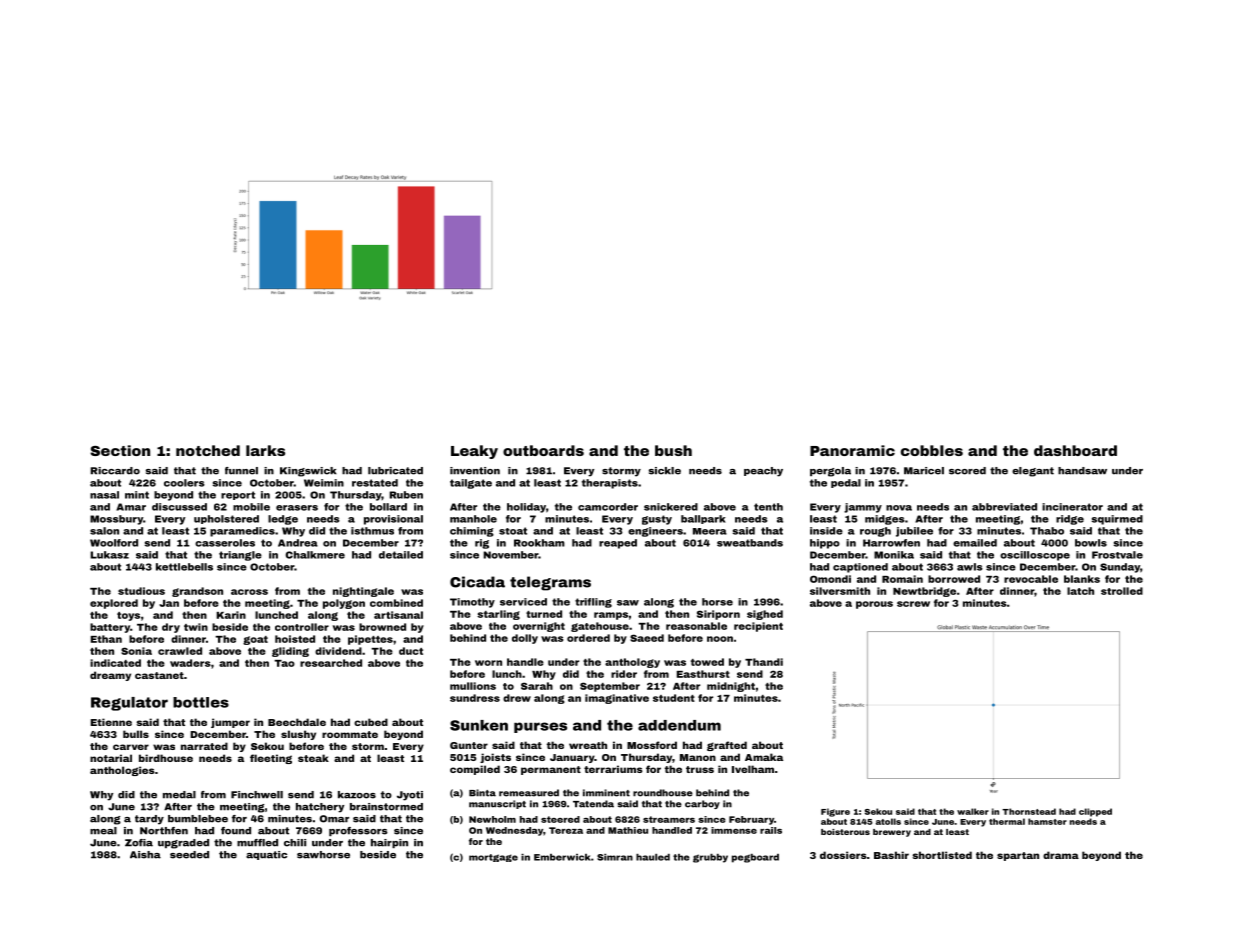 The width and height of the page is (1233, 952). I want to click on medal, so click(179, 795).
